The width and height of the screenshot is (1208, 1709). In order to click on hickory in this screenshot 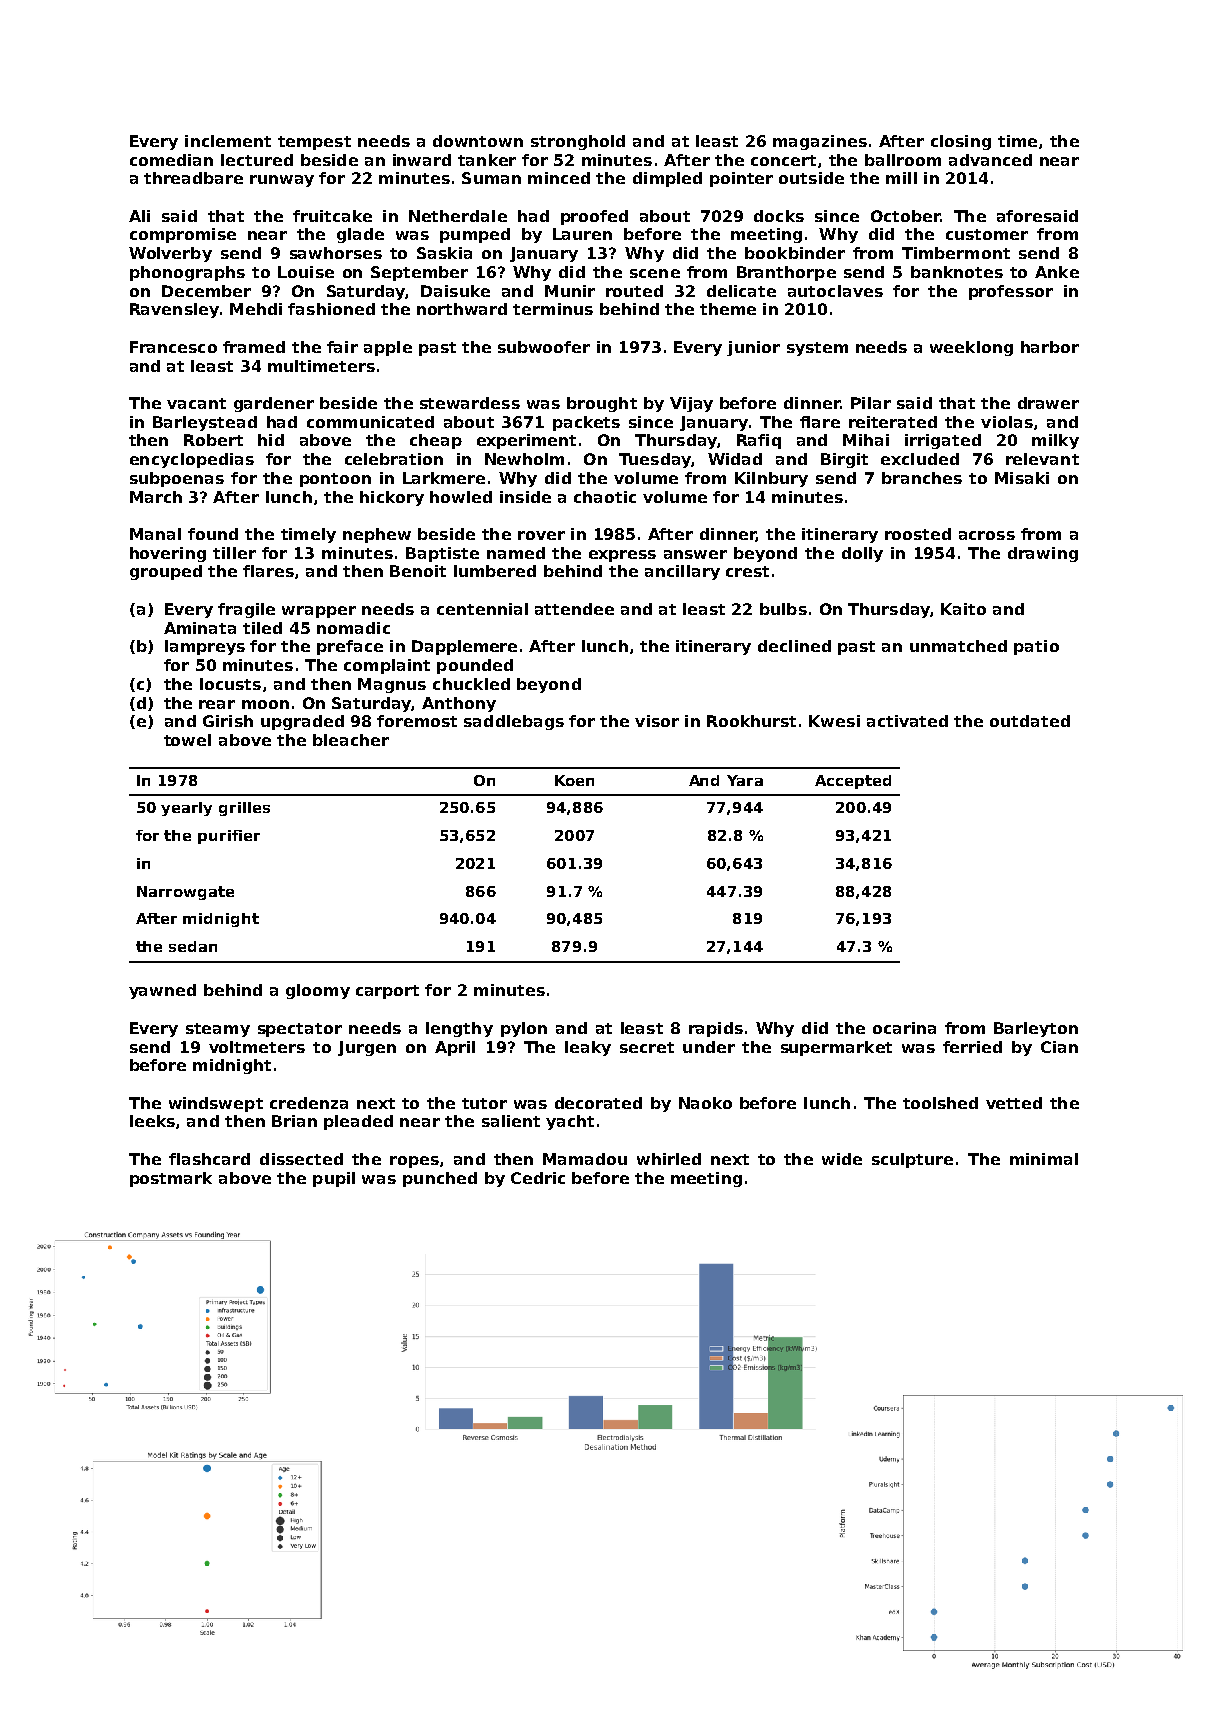, I will do `click(392, 498)`.
